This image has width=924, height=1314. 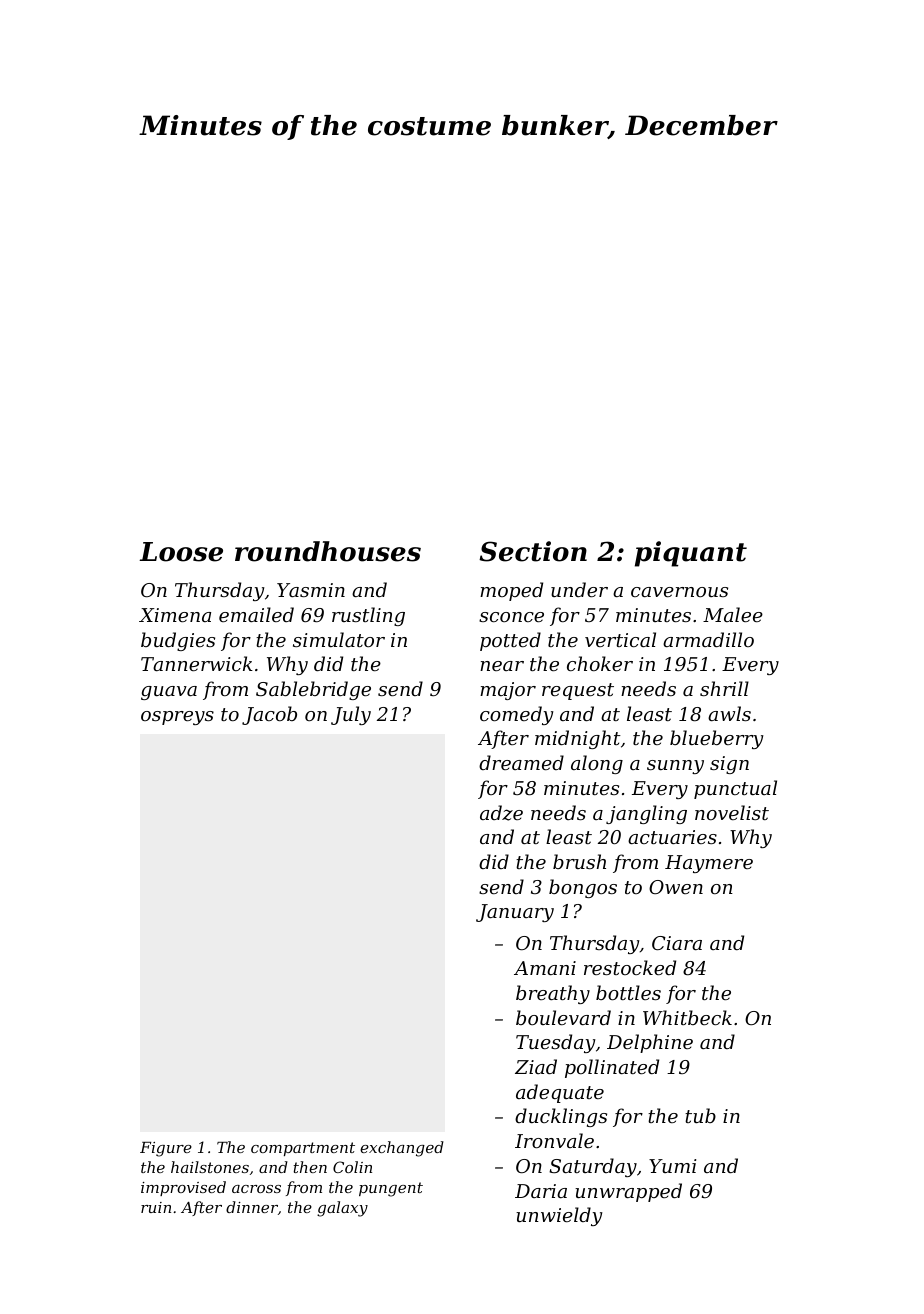 What do you see at coordinates (183, 1188) in the image?
I see `improvised` at bounding box center [183, 1188].
